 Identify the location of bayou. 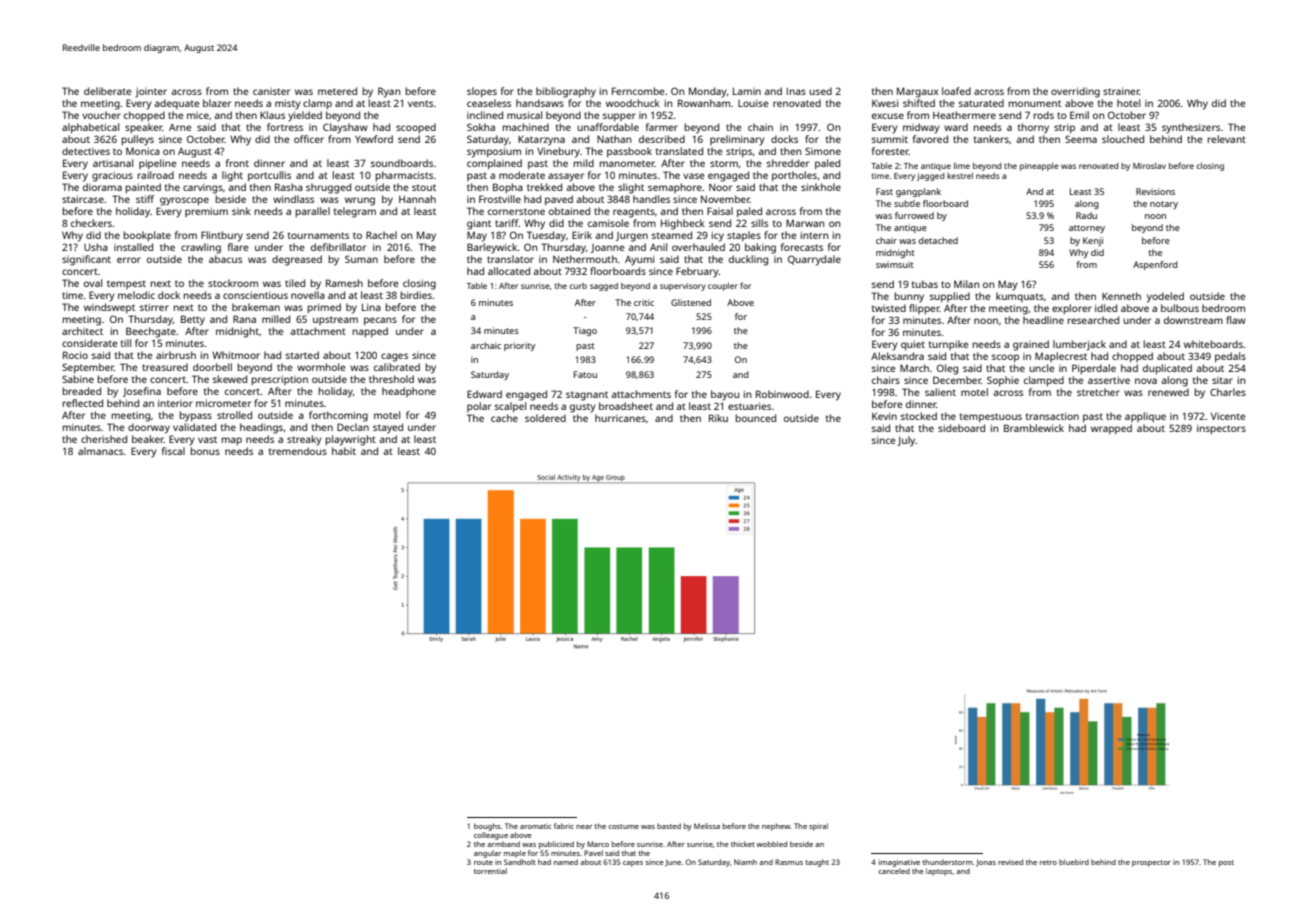
(725, 395).
